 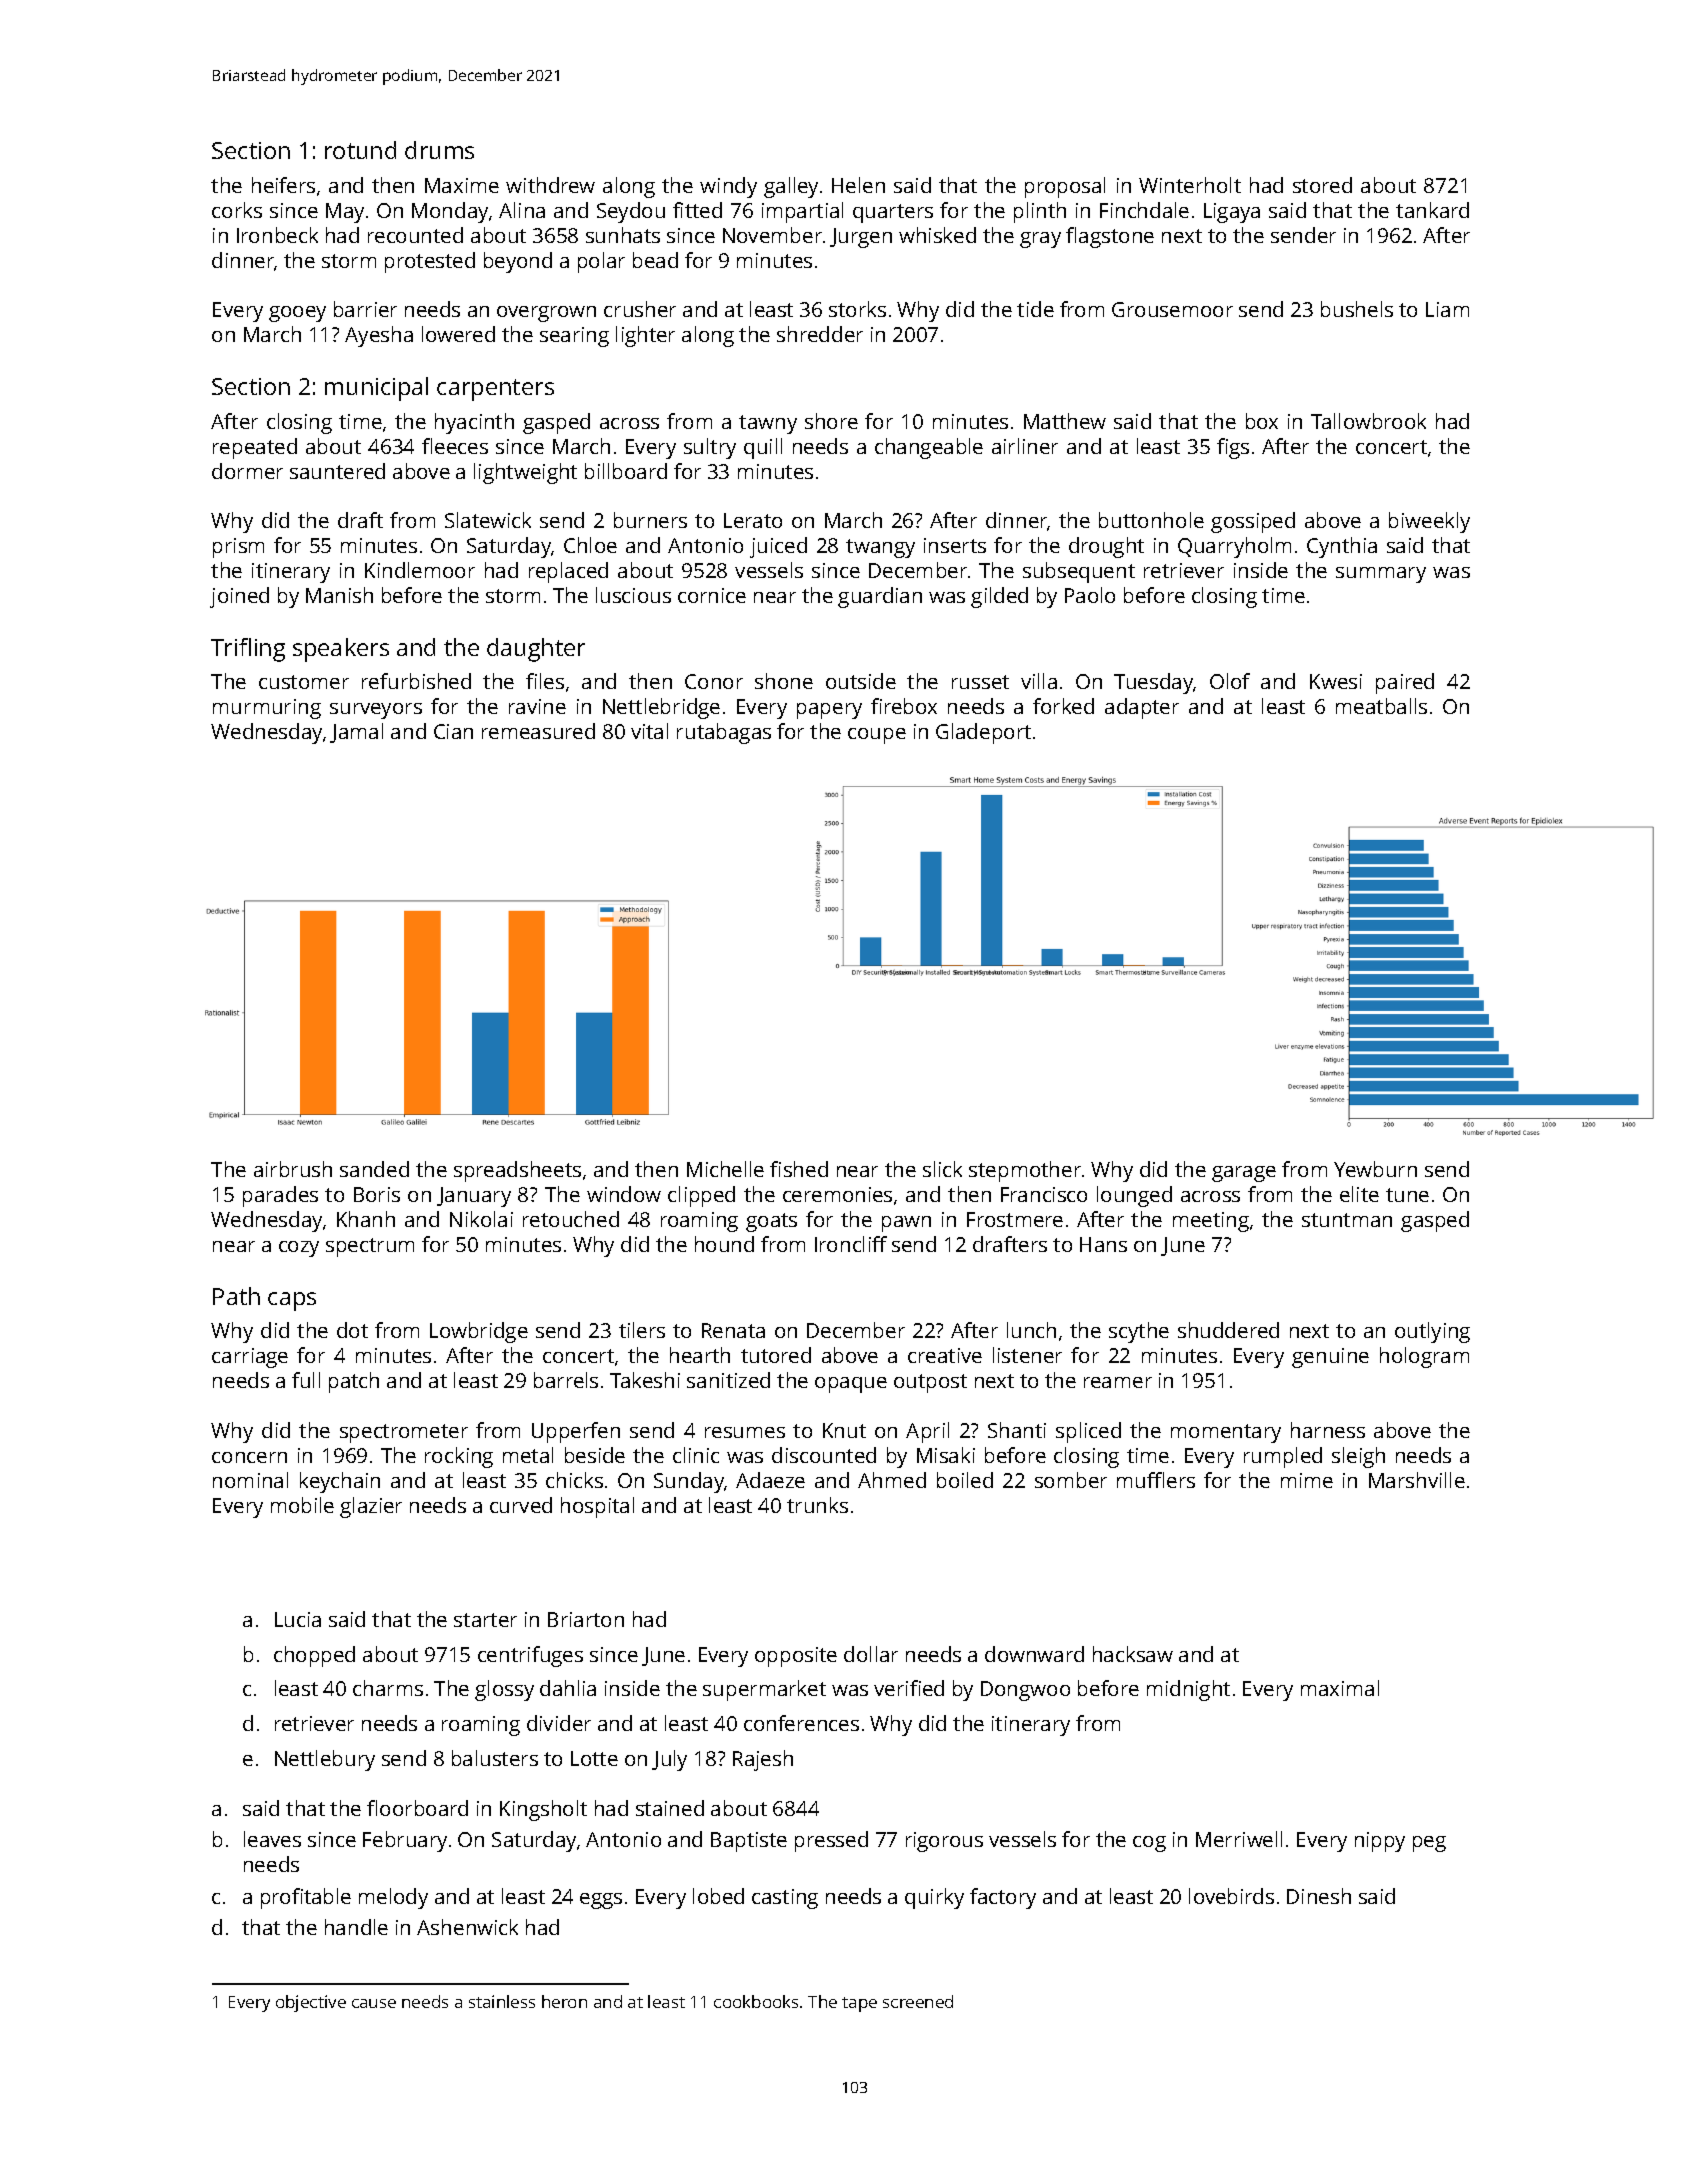 What do you see at coordinates (376, 389) in the image?
I see `municipal` at bounding box center [376, 389].
